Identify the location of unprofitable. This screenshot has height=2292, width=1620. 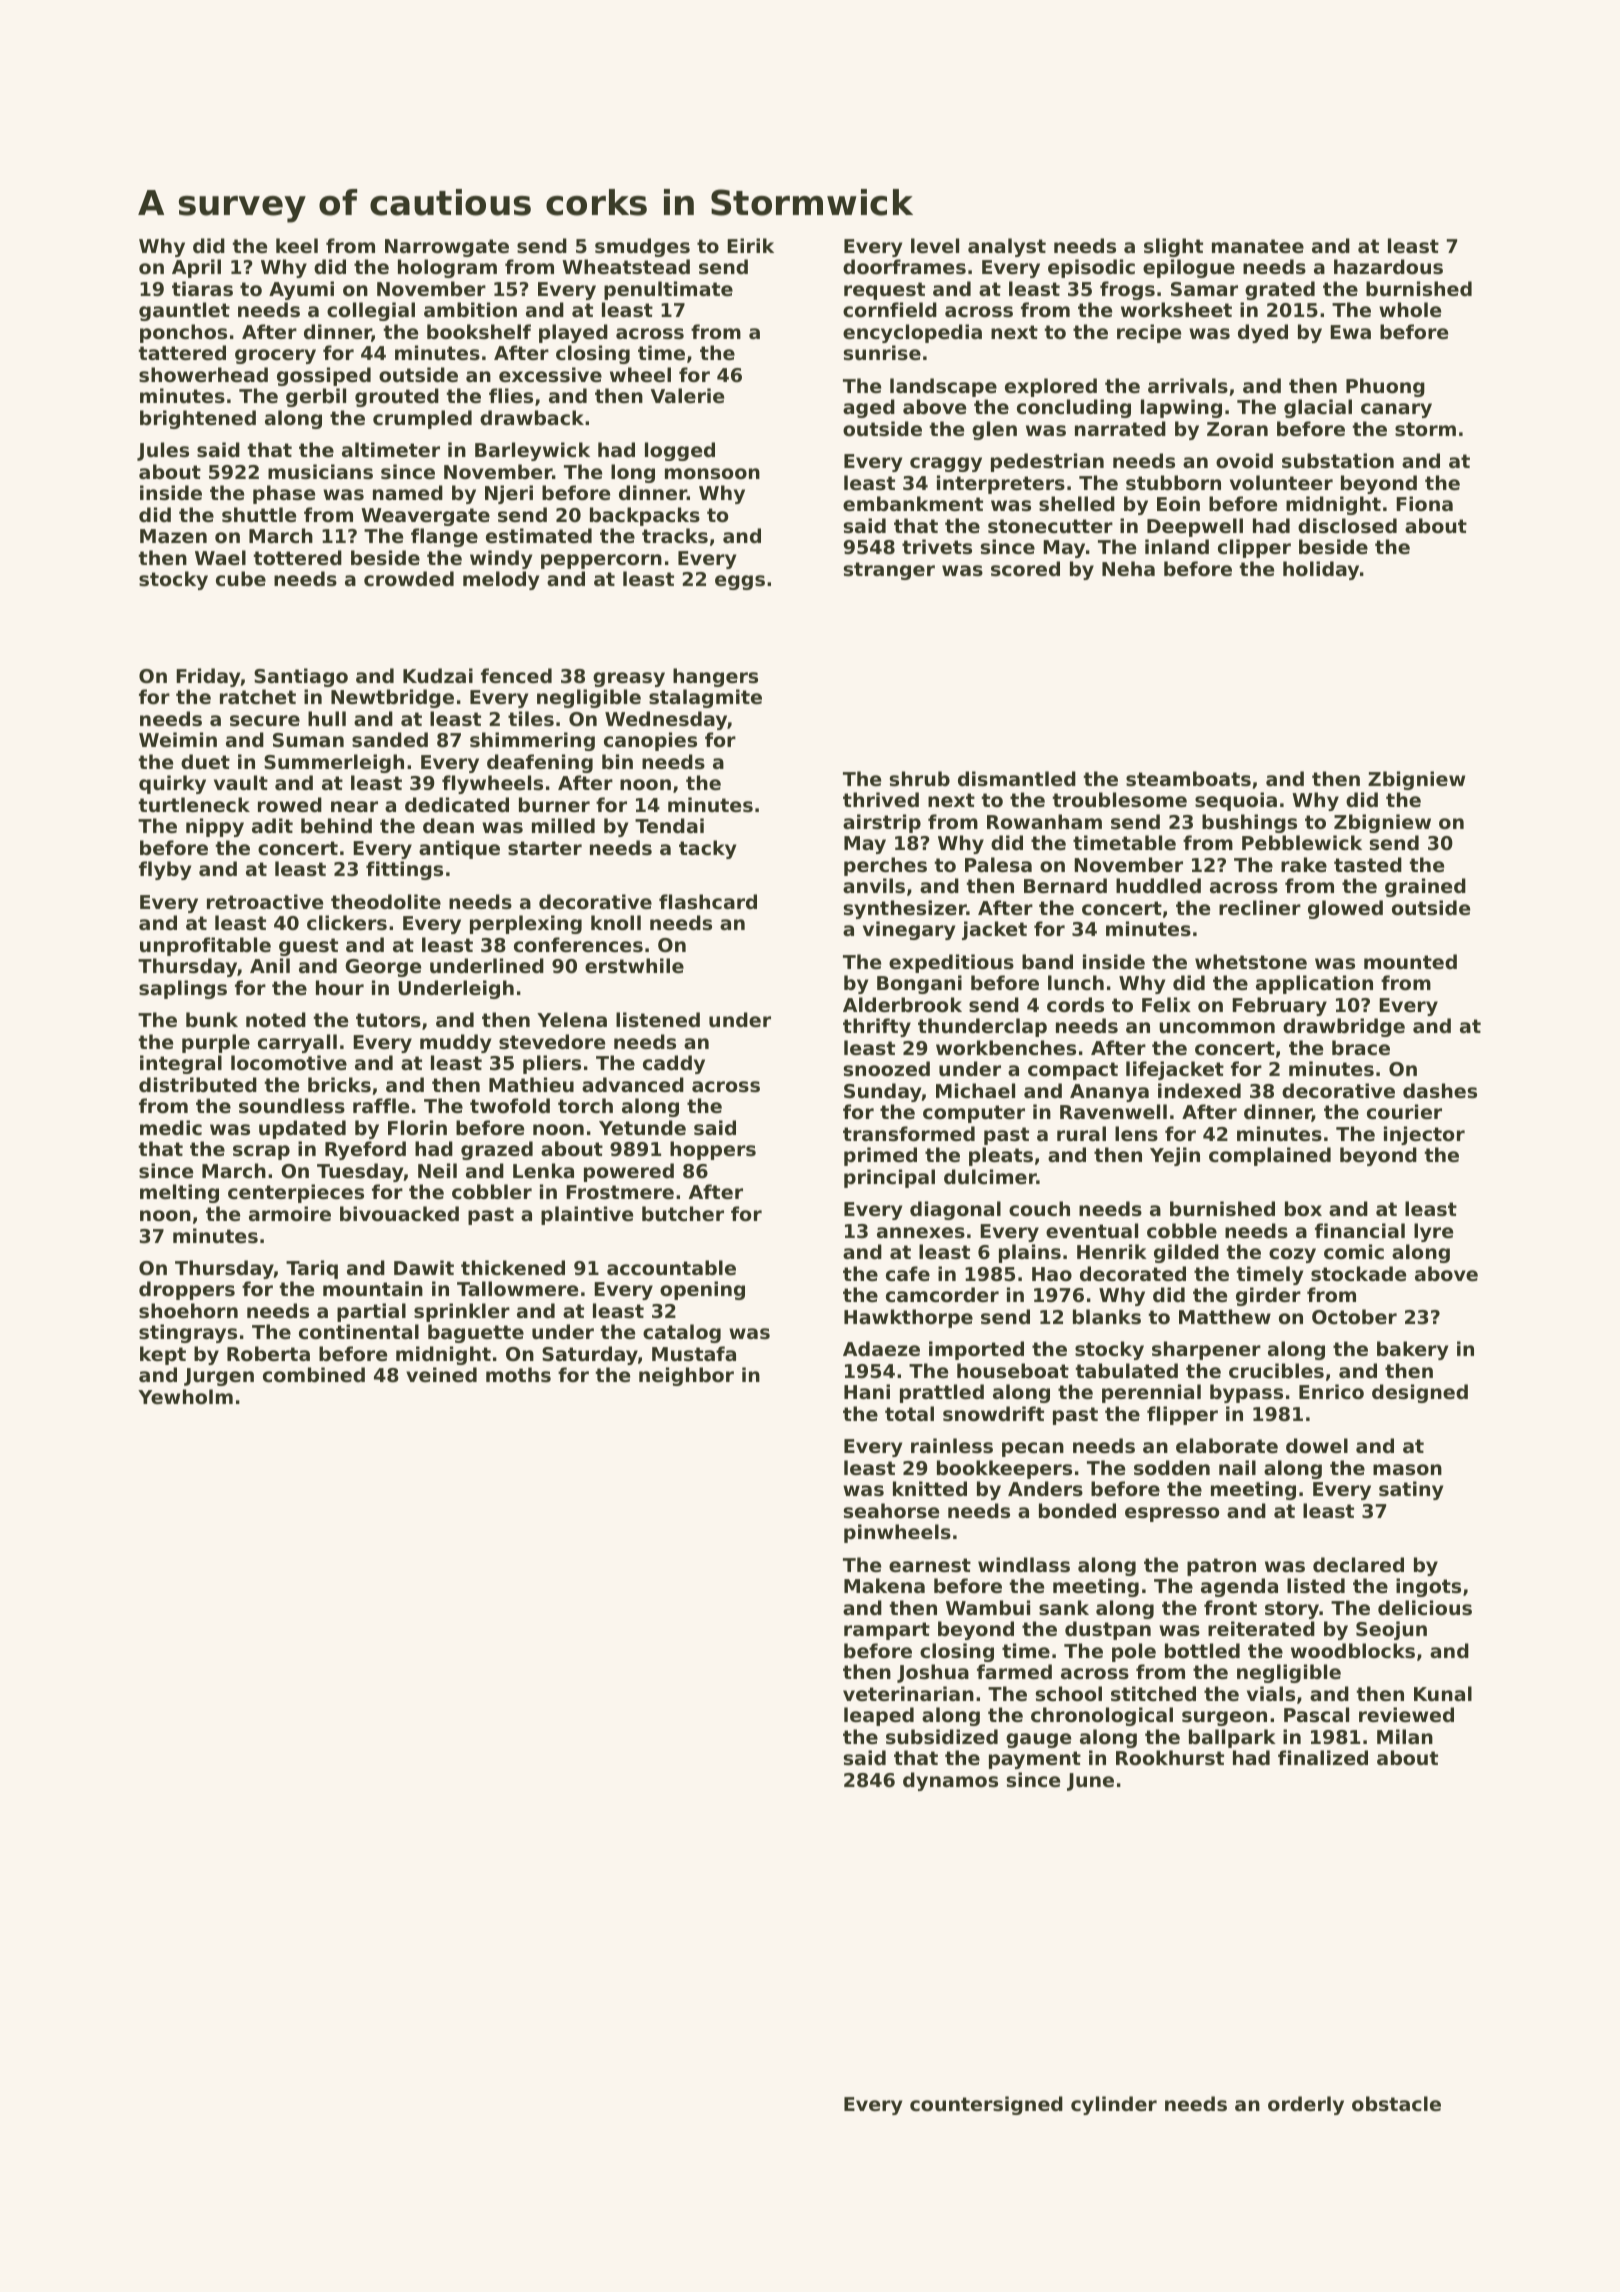
(205, 946).
